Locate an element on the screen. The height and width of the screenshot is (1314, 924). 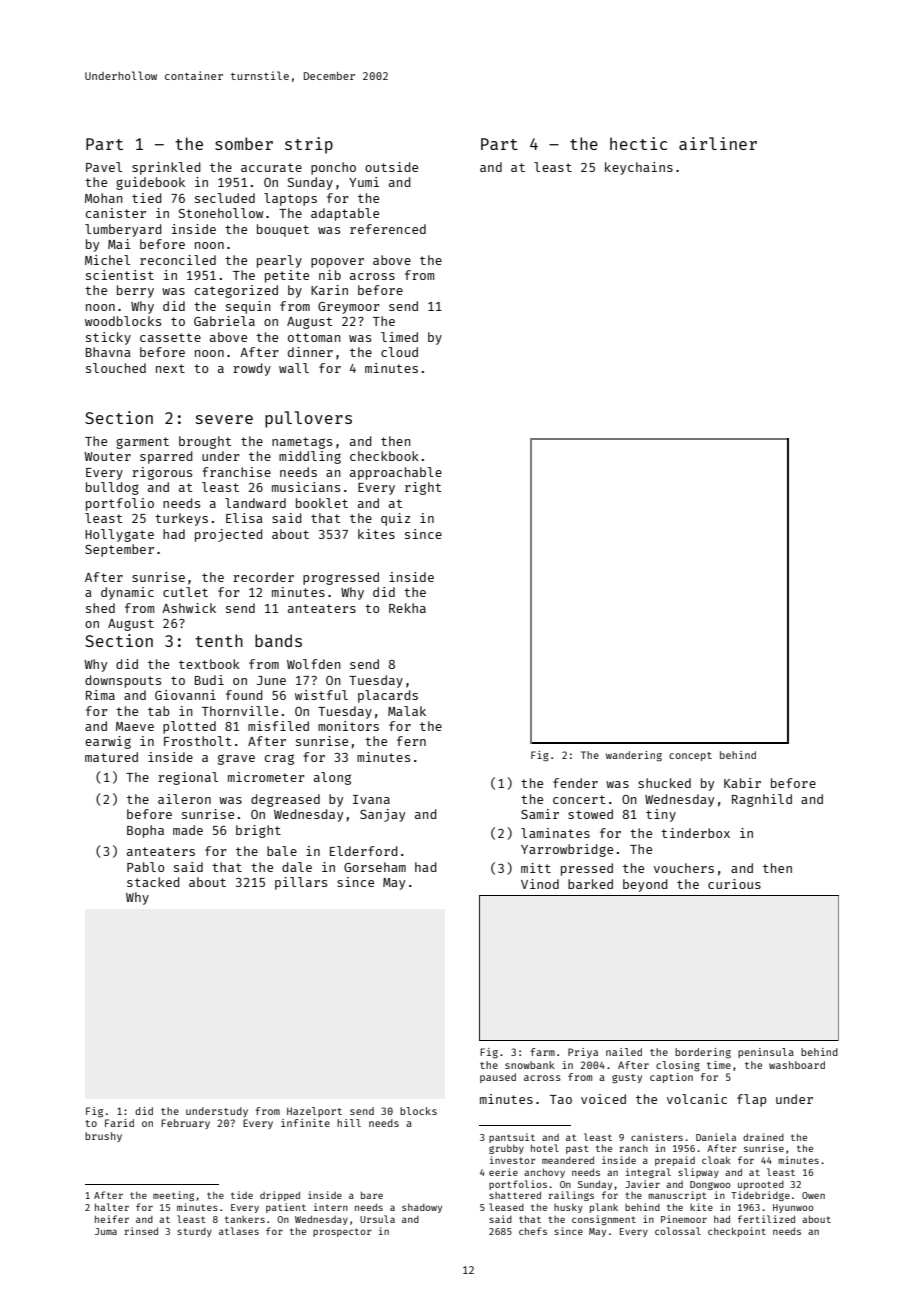
September is located at coordinates (119, 550).
